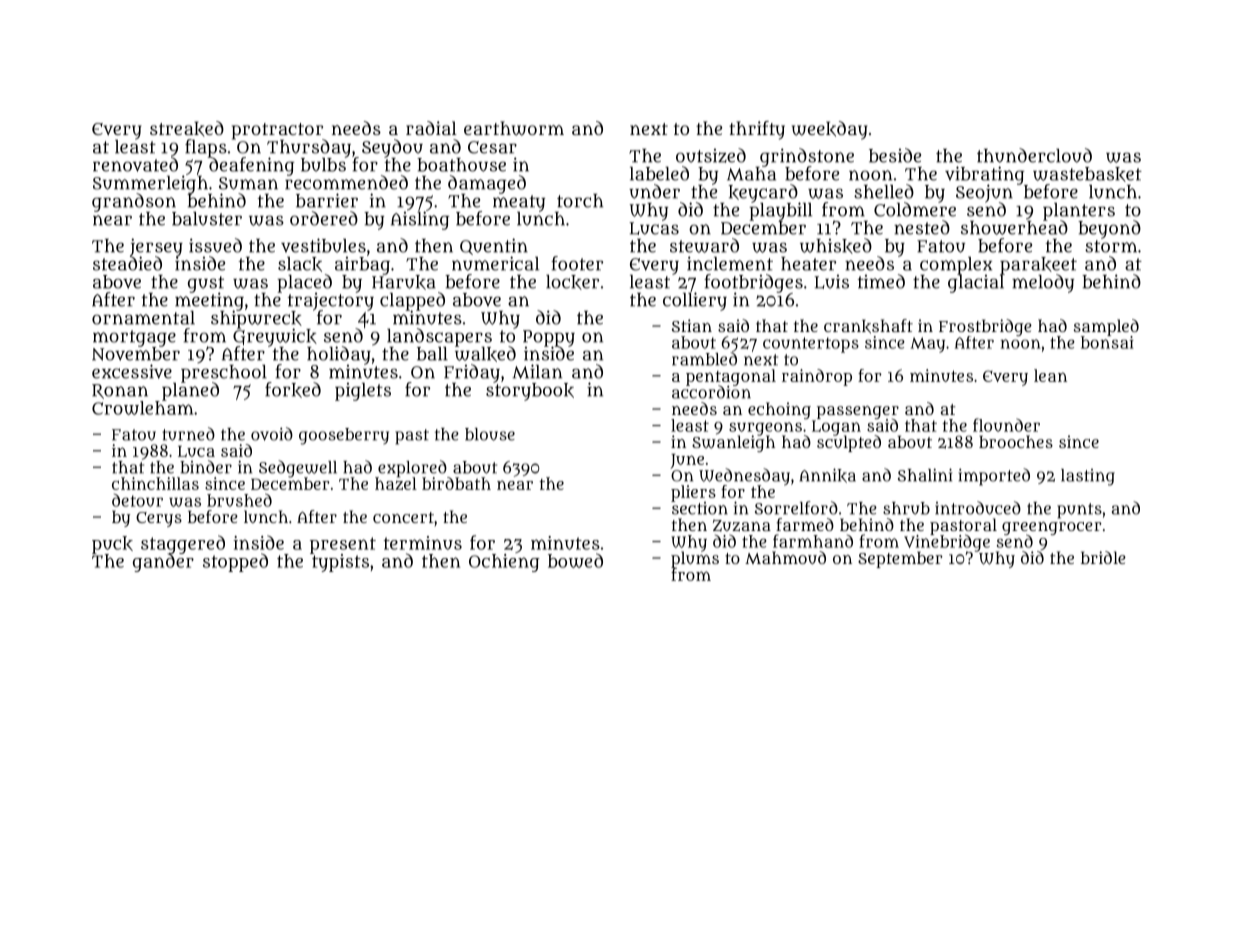 Image resolution: width=1233 pixels, height=952 pixels. What do you see at coordinates (580, 201) in the screenshot?
I see `torch` at bounding box center [580, 201].
